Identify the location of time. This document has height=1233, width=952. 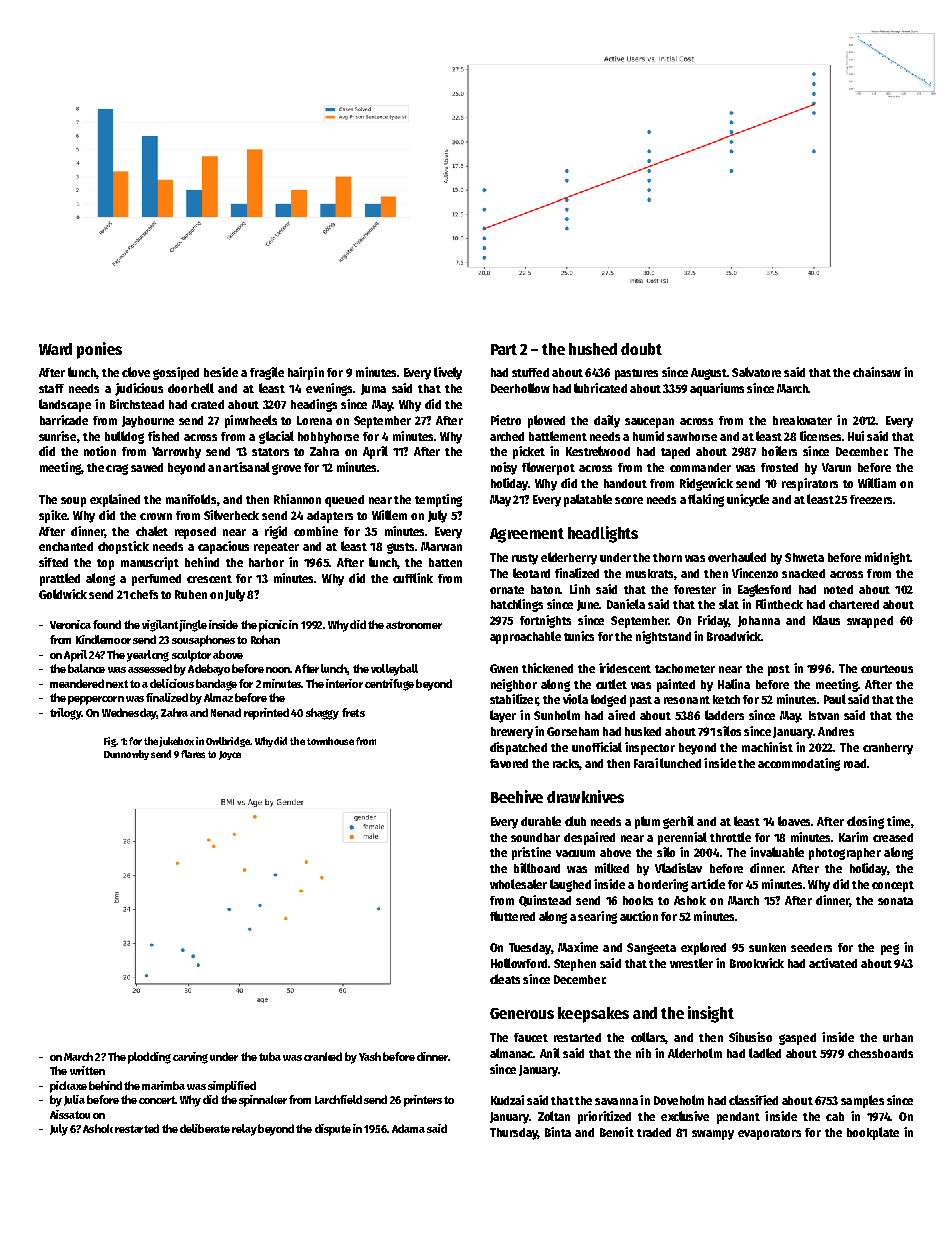
(898, 821).
